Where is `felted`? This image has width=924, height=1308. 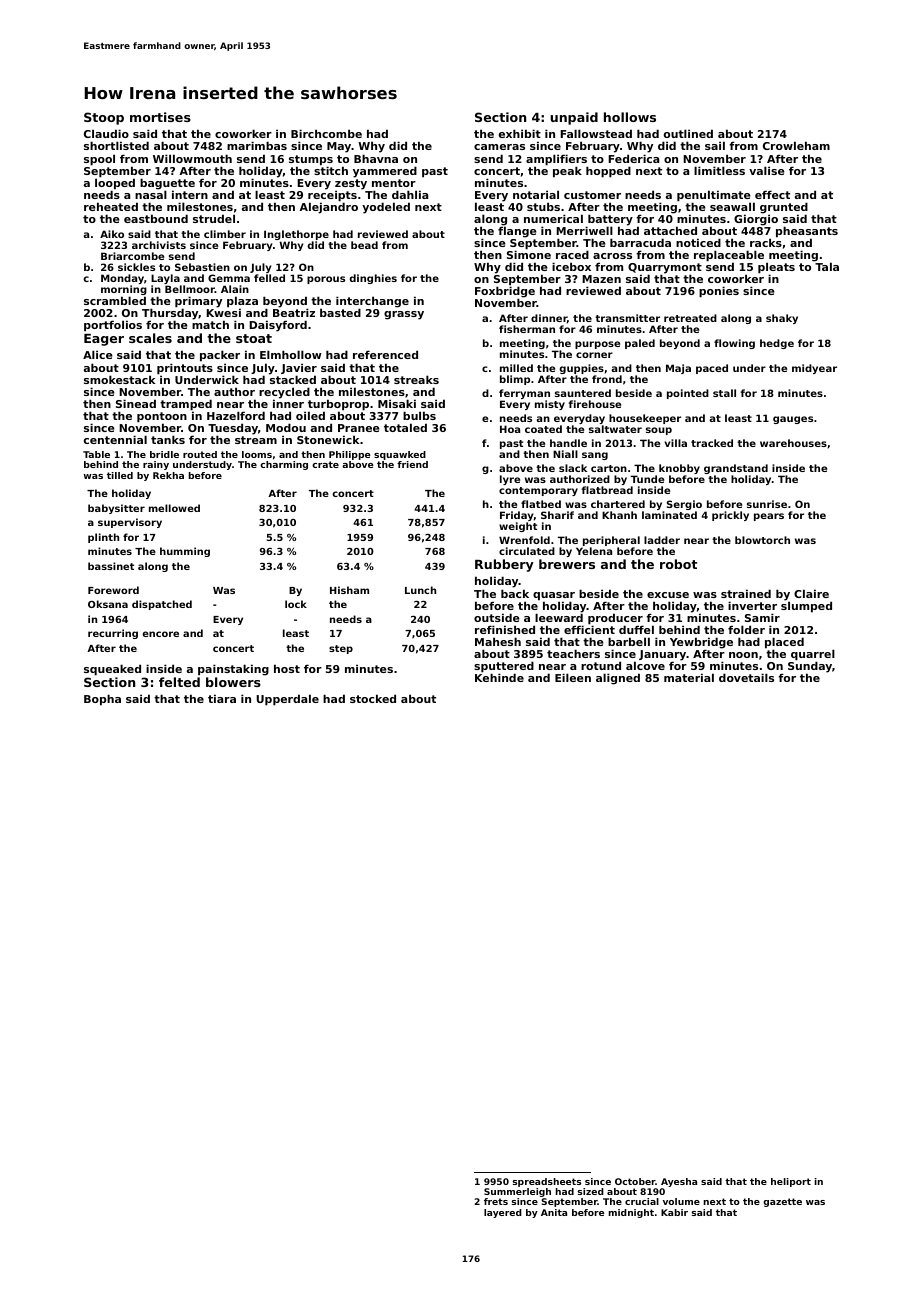
felted is located at coordinates (179, 682).
